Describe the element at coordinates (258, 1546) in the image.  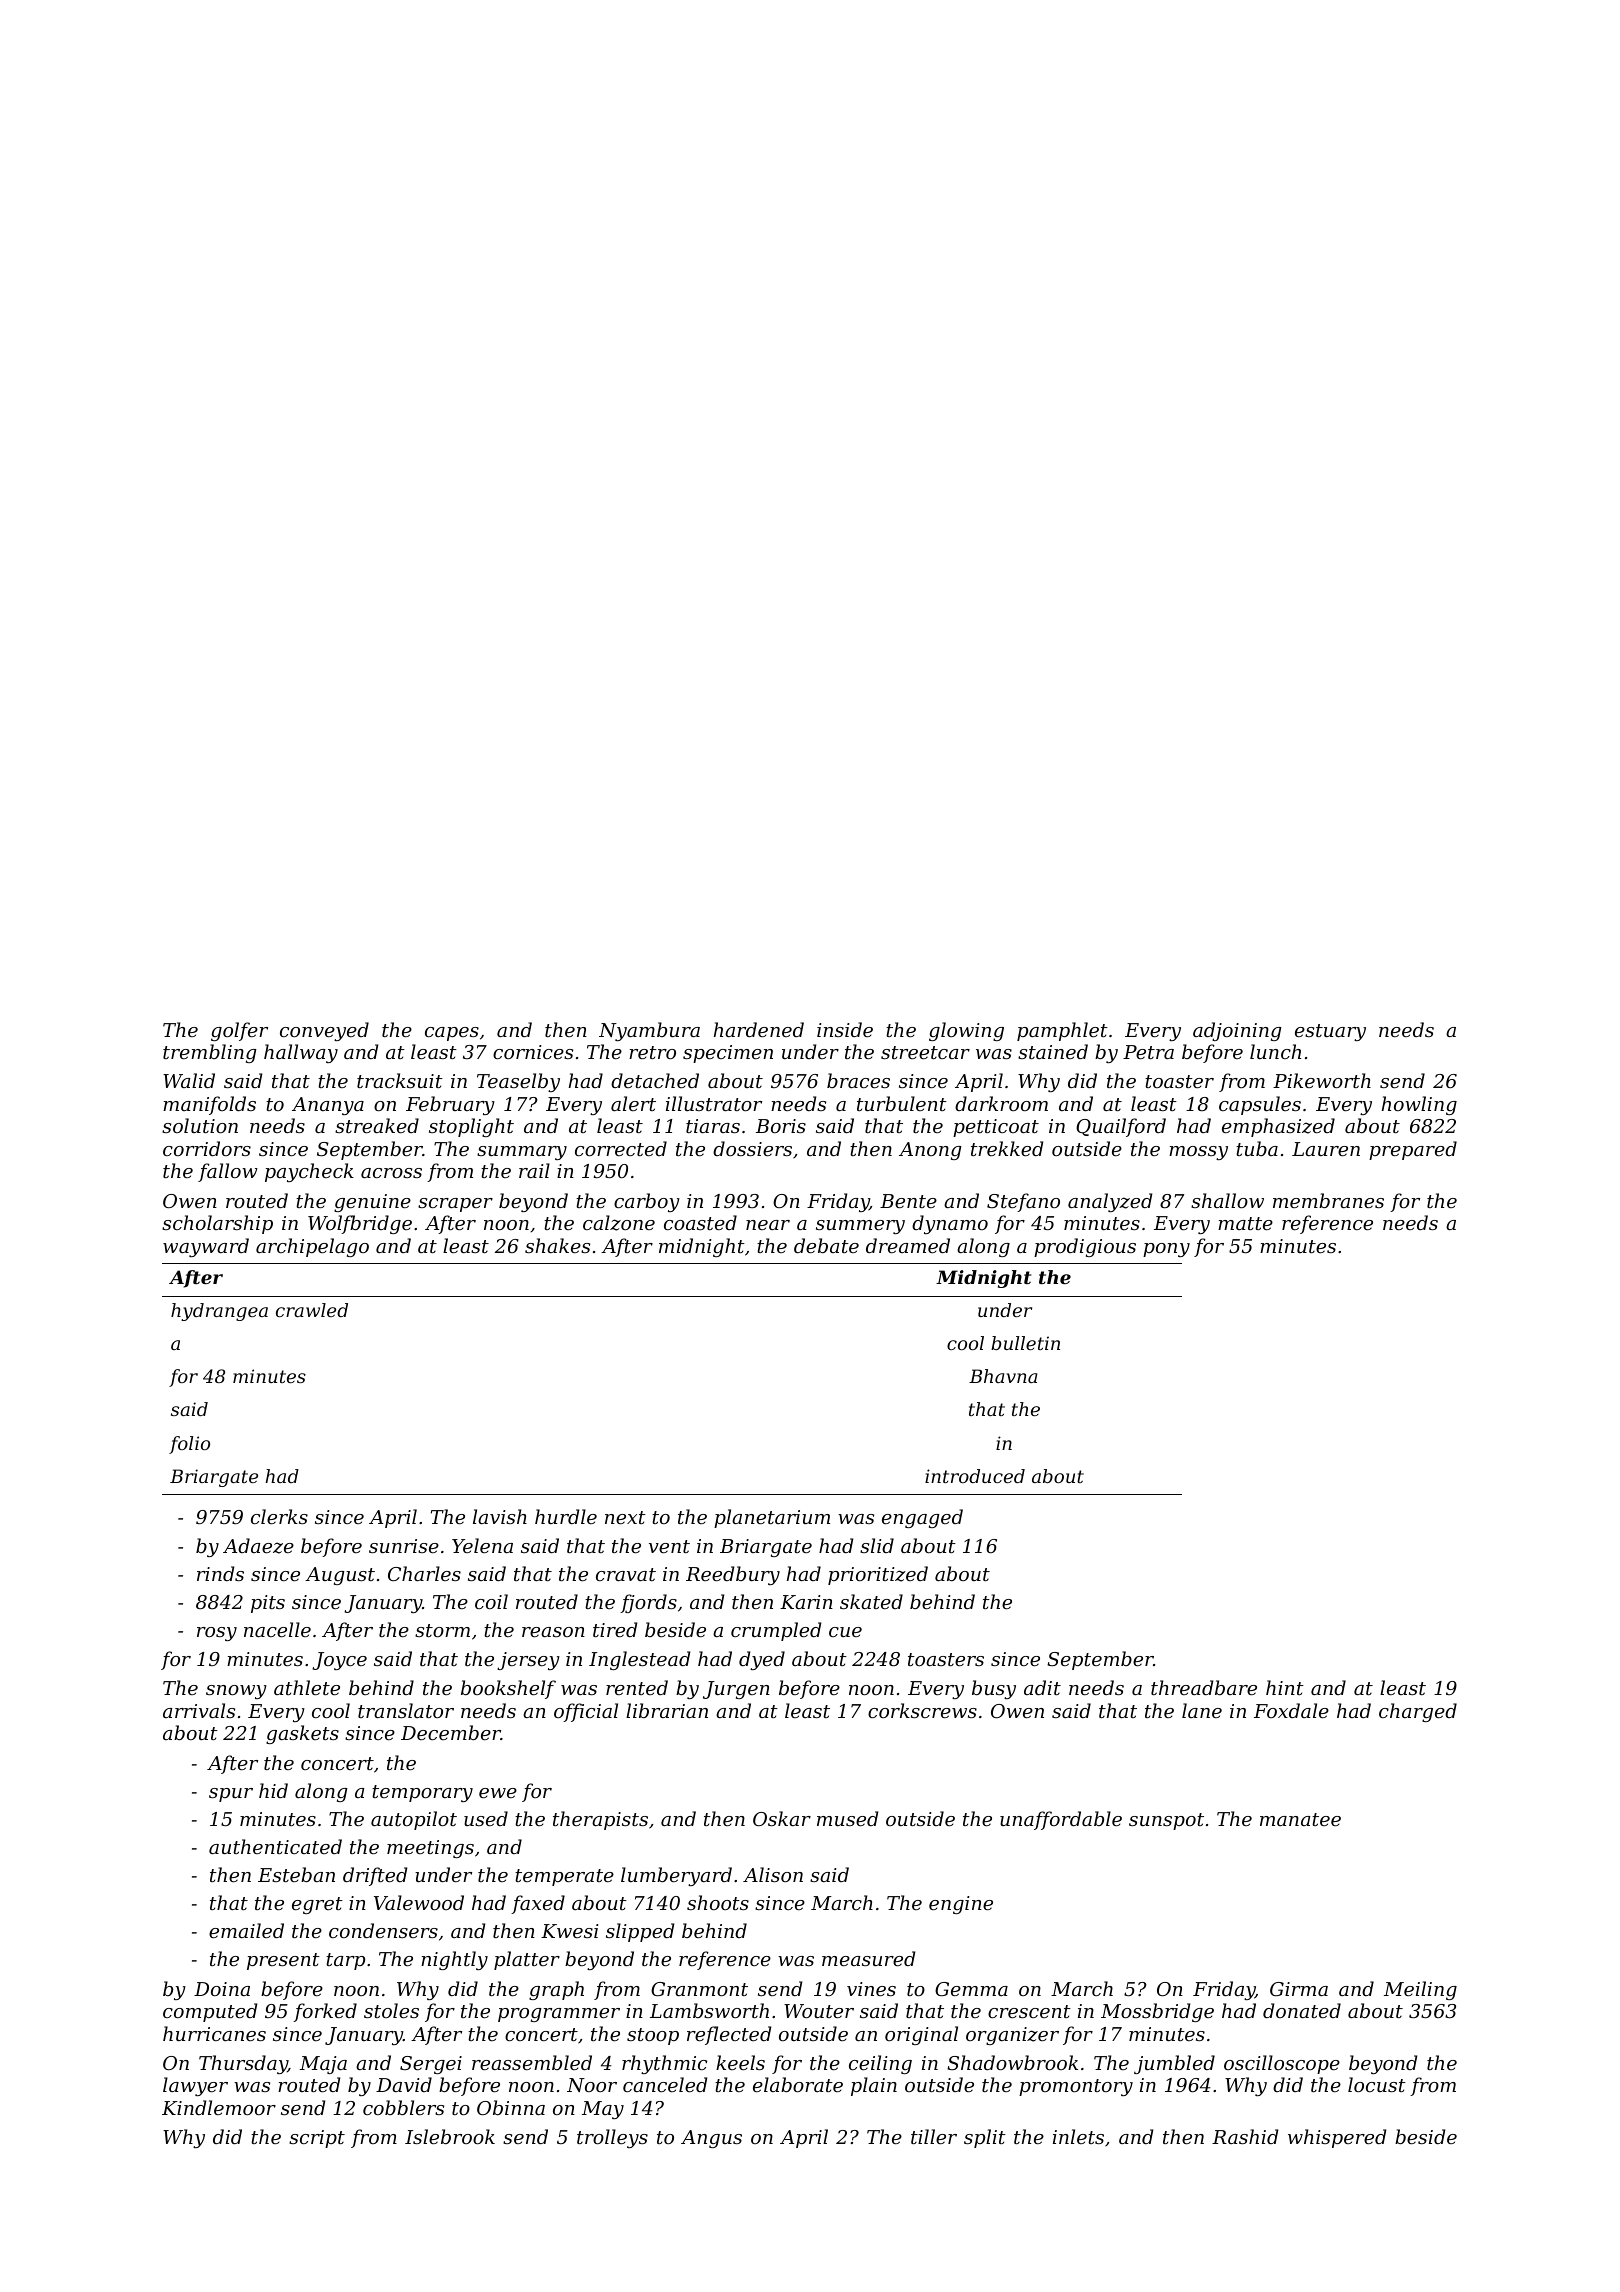
I see `Adaeze` at that location.
